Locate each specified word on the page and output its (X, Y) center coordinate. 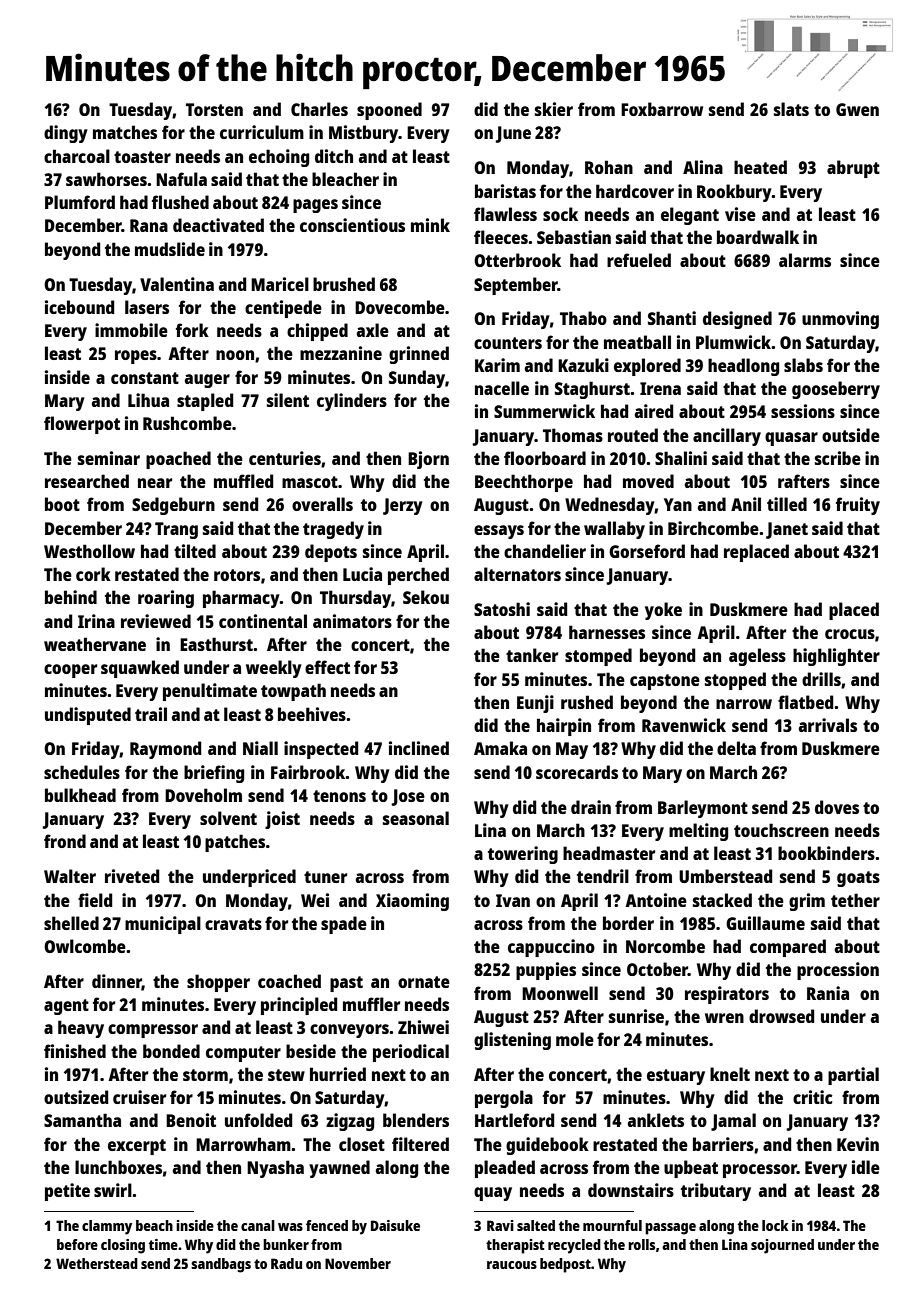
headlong (743, 367)
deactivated (218, 225)
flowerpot (82, 425)
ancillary (727, 437)
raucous (512, 1265)
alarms (805, 260)
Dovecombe (400, 307)
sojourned (782, 1246)
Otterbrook (517, 260)
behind (71, 597)
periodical (411, 1053)
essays (499, 532)
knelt (730, 1074)
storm (205, 1075)
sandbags (221, 1265)
